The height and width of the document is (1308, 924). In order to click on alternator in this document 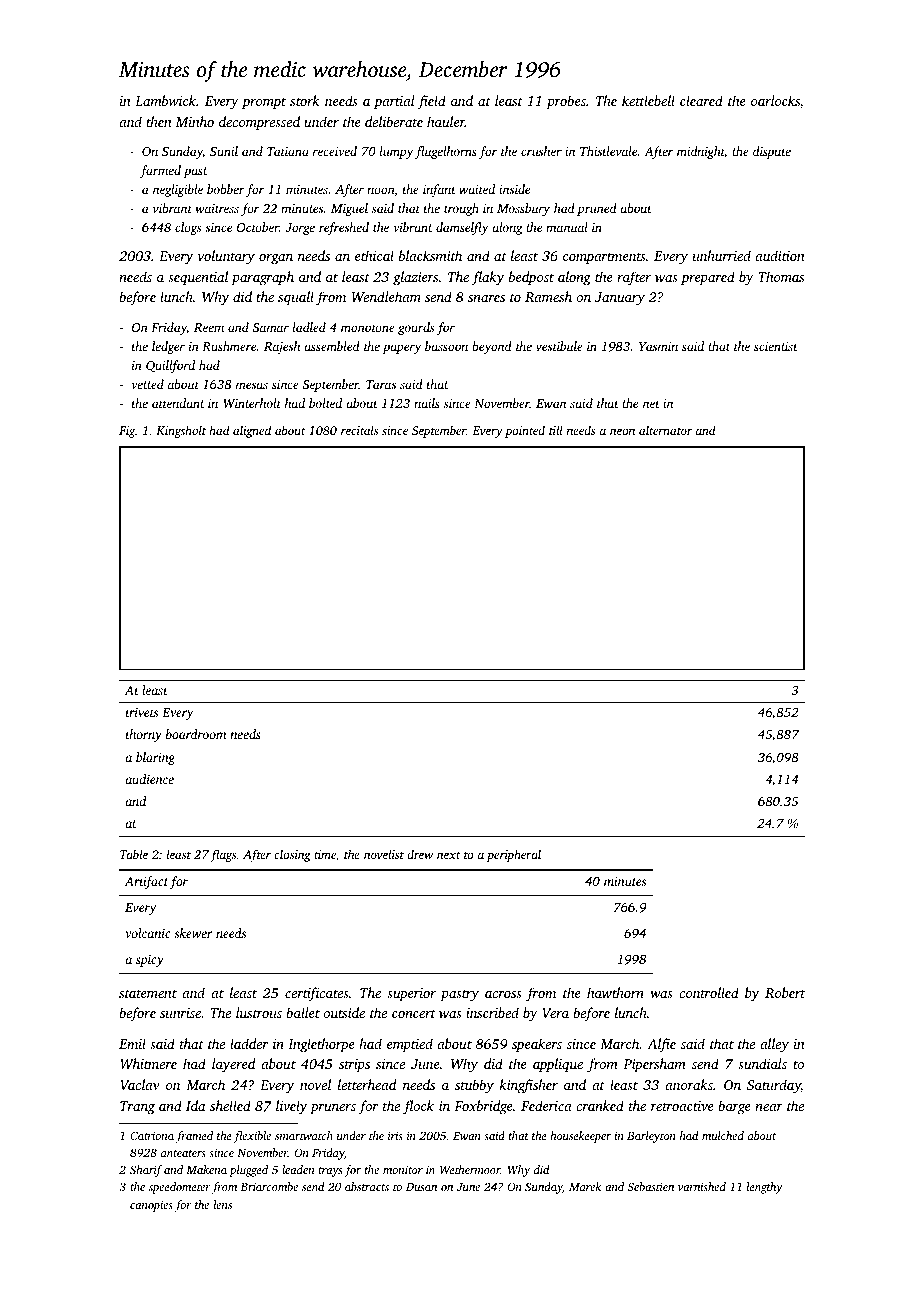, I will do `click(665, 430)`.
